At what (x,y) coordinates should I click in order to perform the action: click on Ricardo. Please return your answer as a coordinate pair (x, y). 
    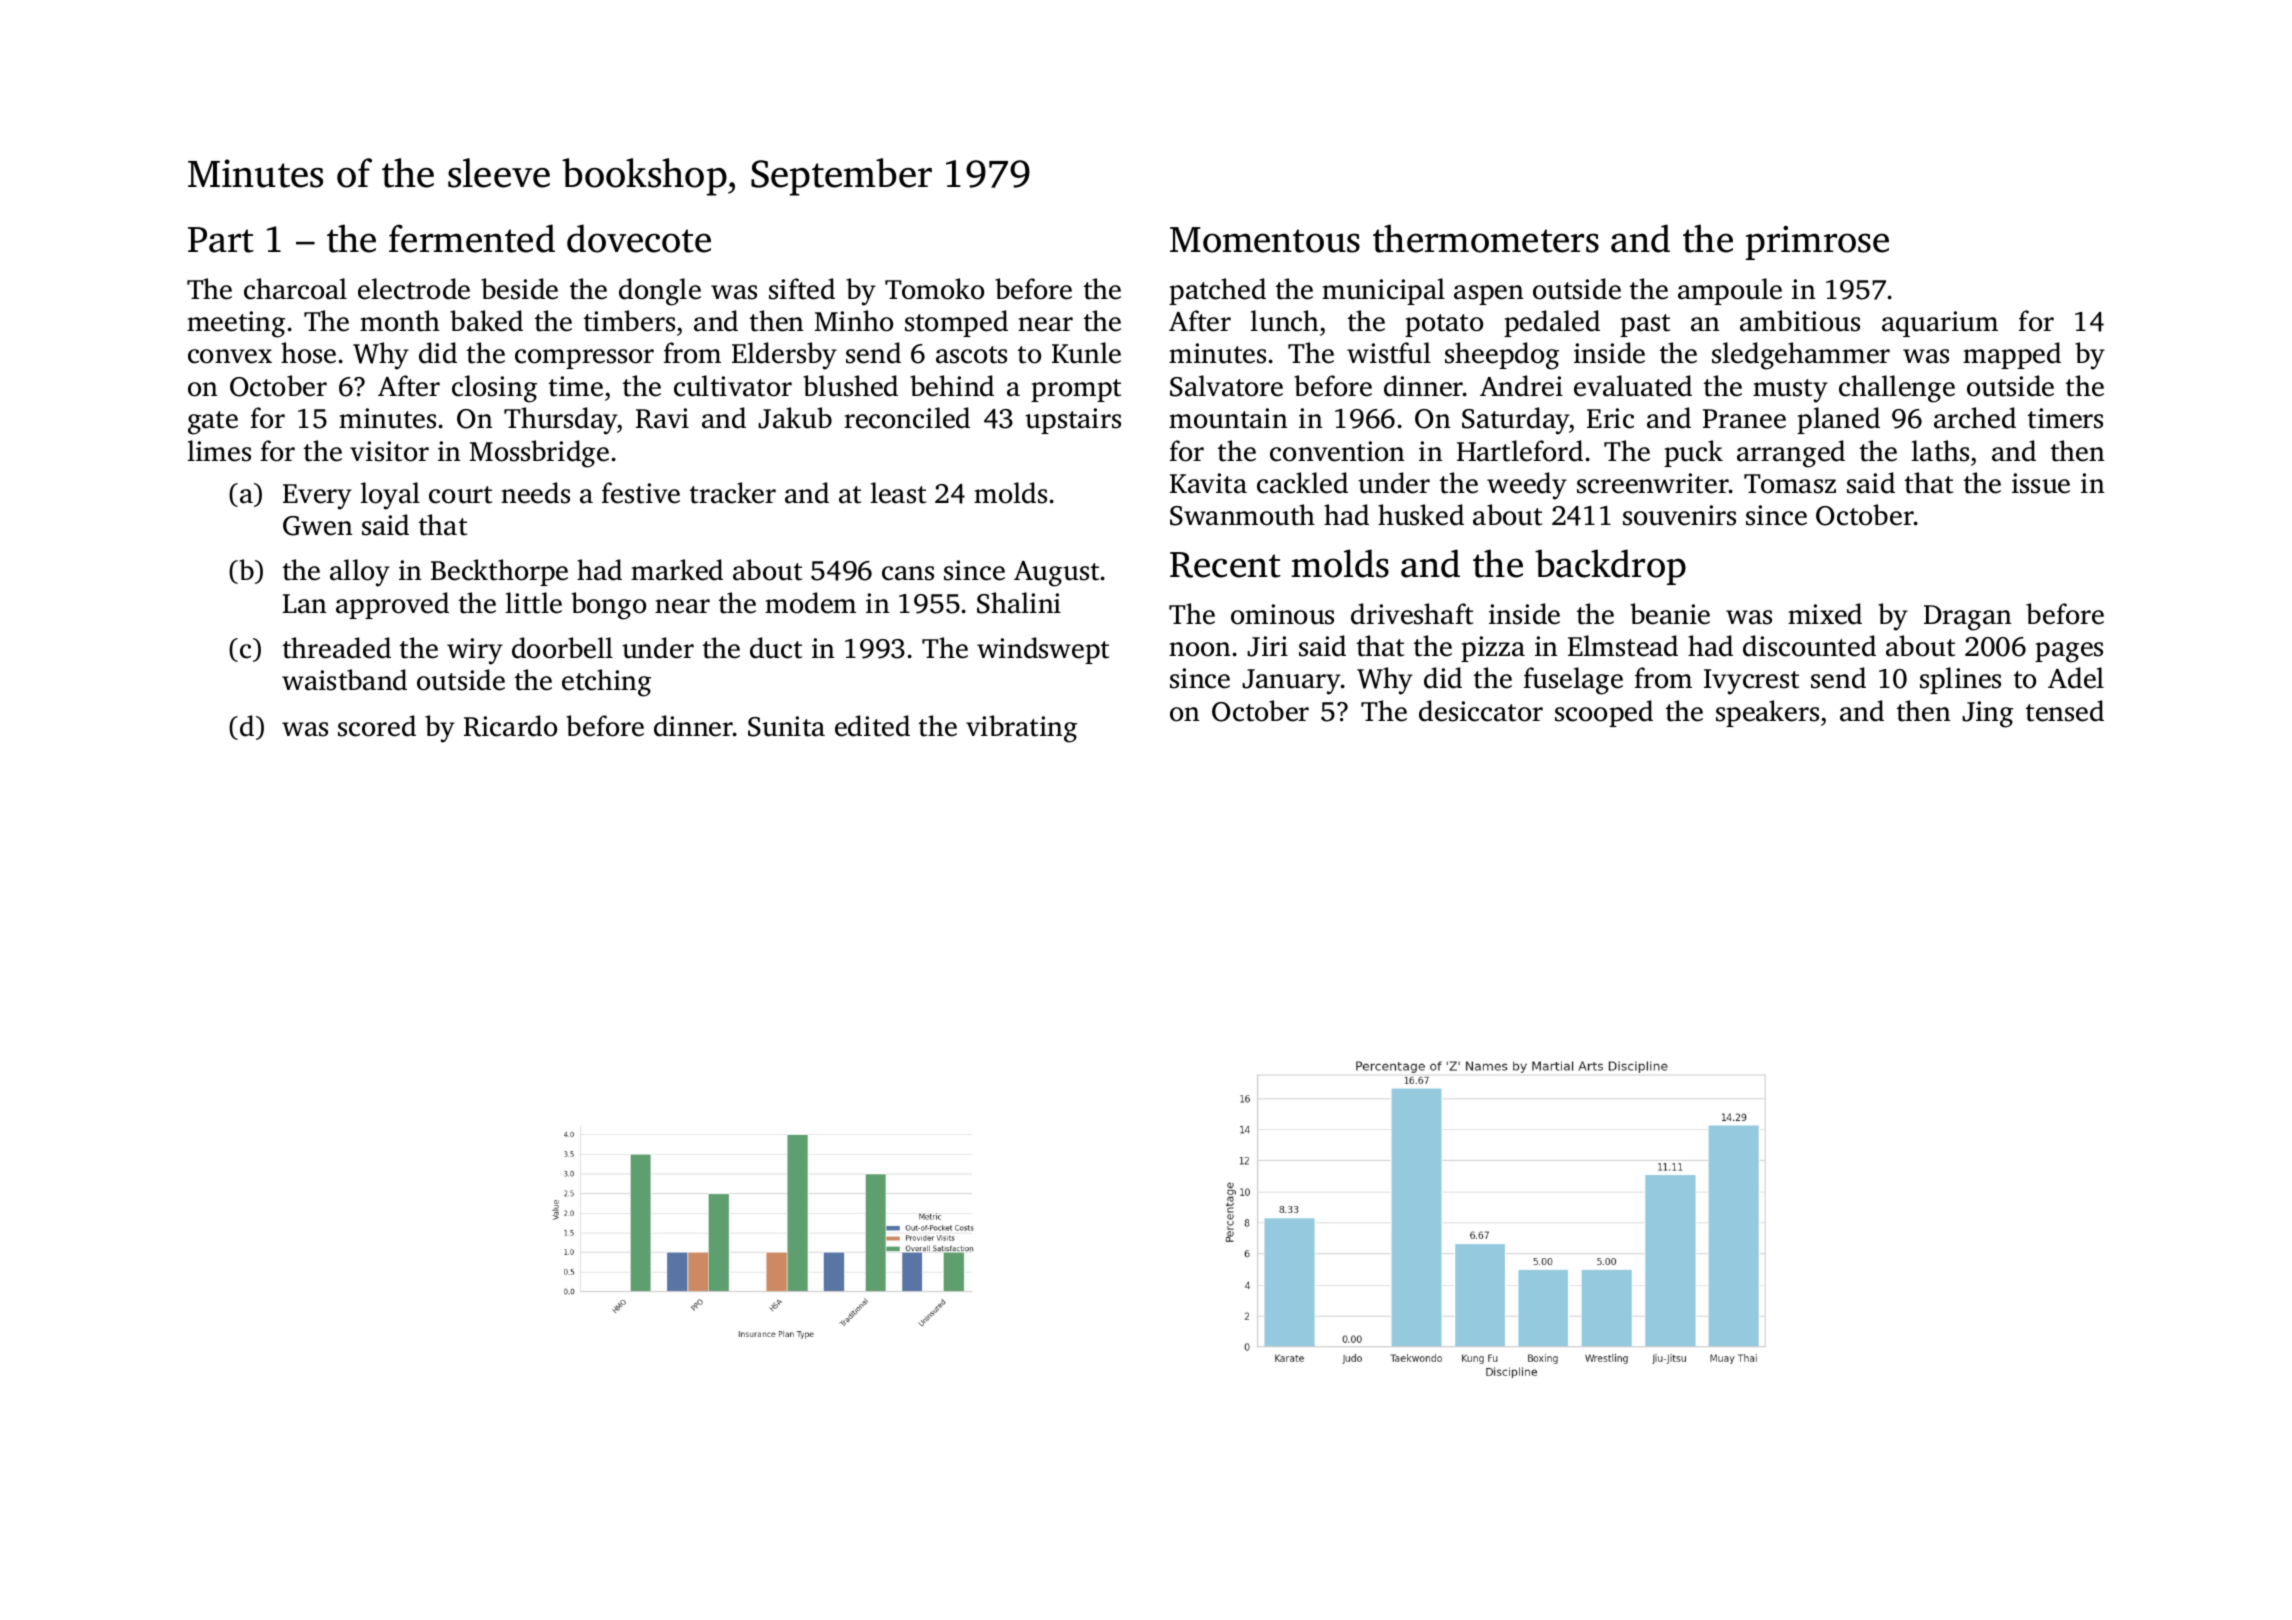
    Looking at the image, I should click on (510, 726).
